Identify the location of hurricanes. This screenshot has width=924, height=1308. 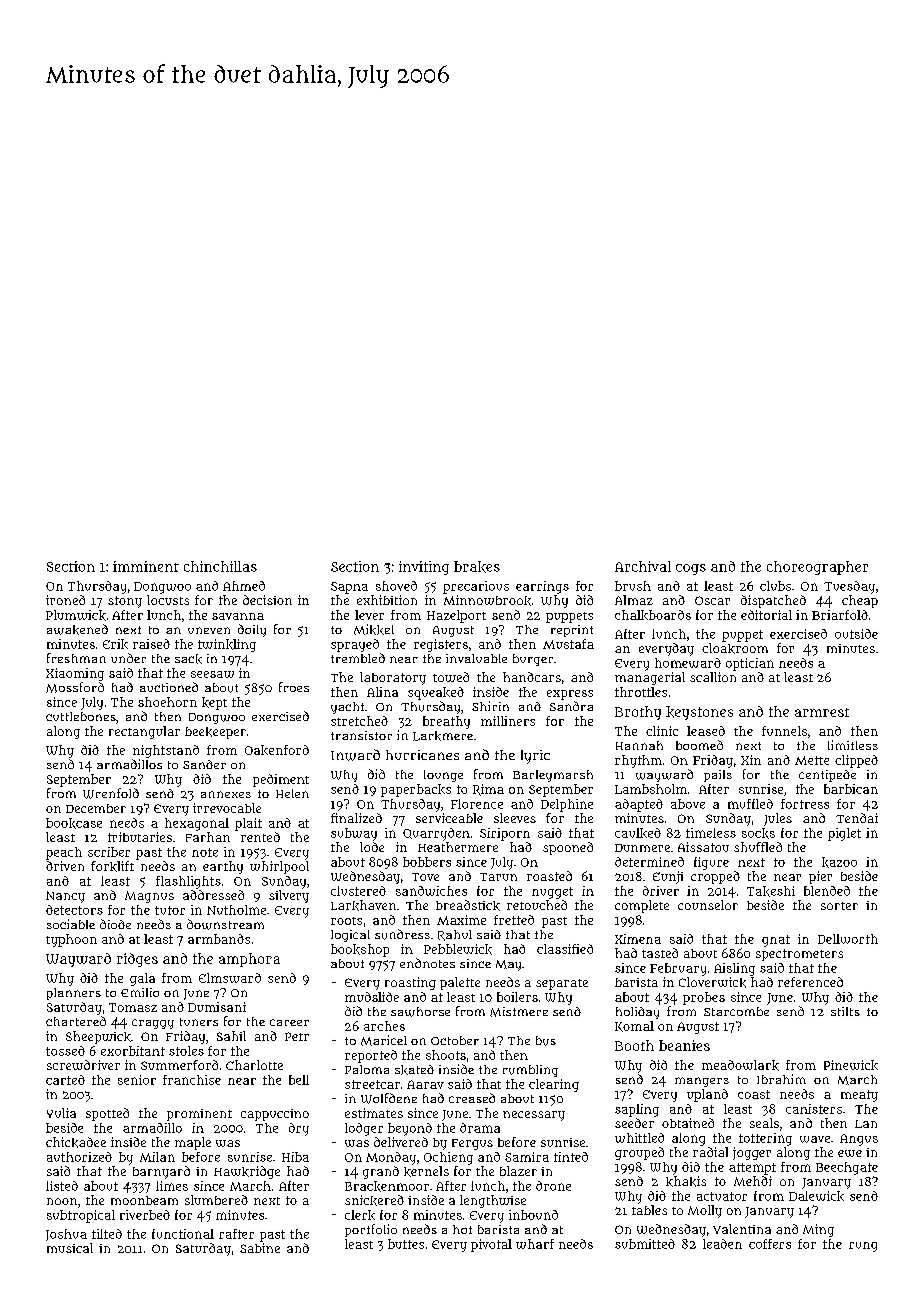
(422, 755).
